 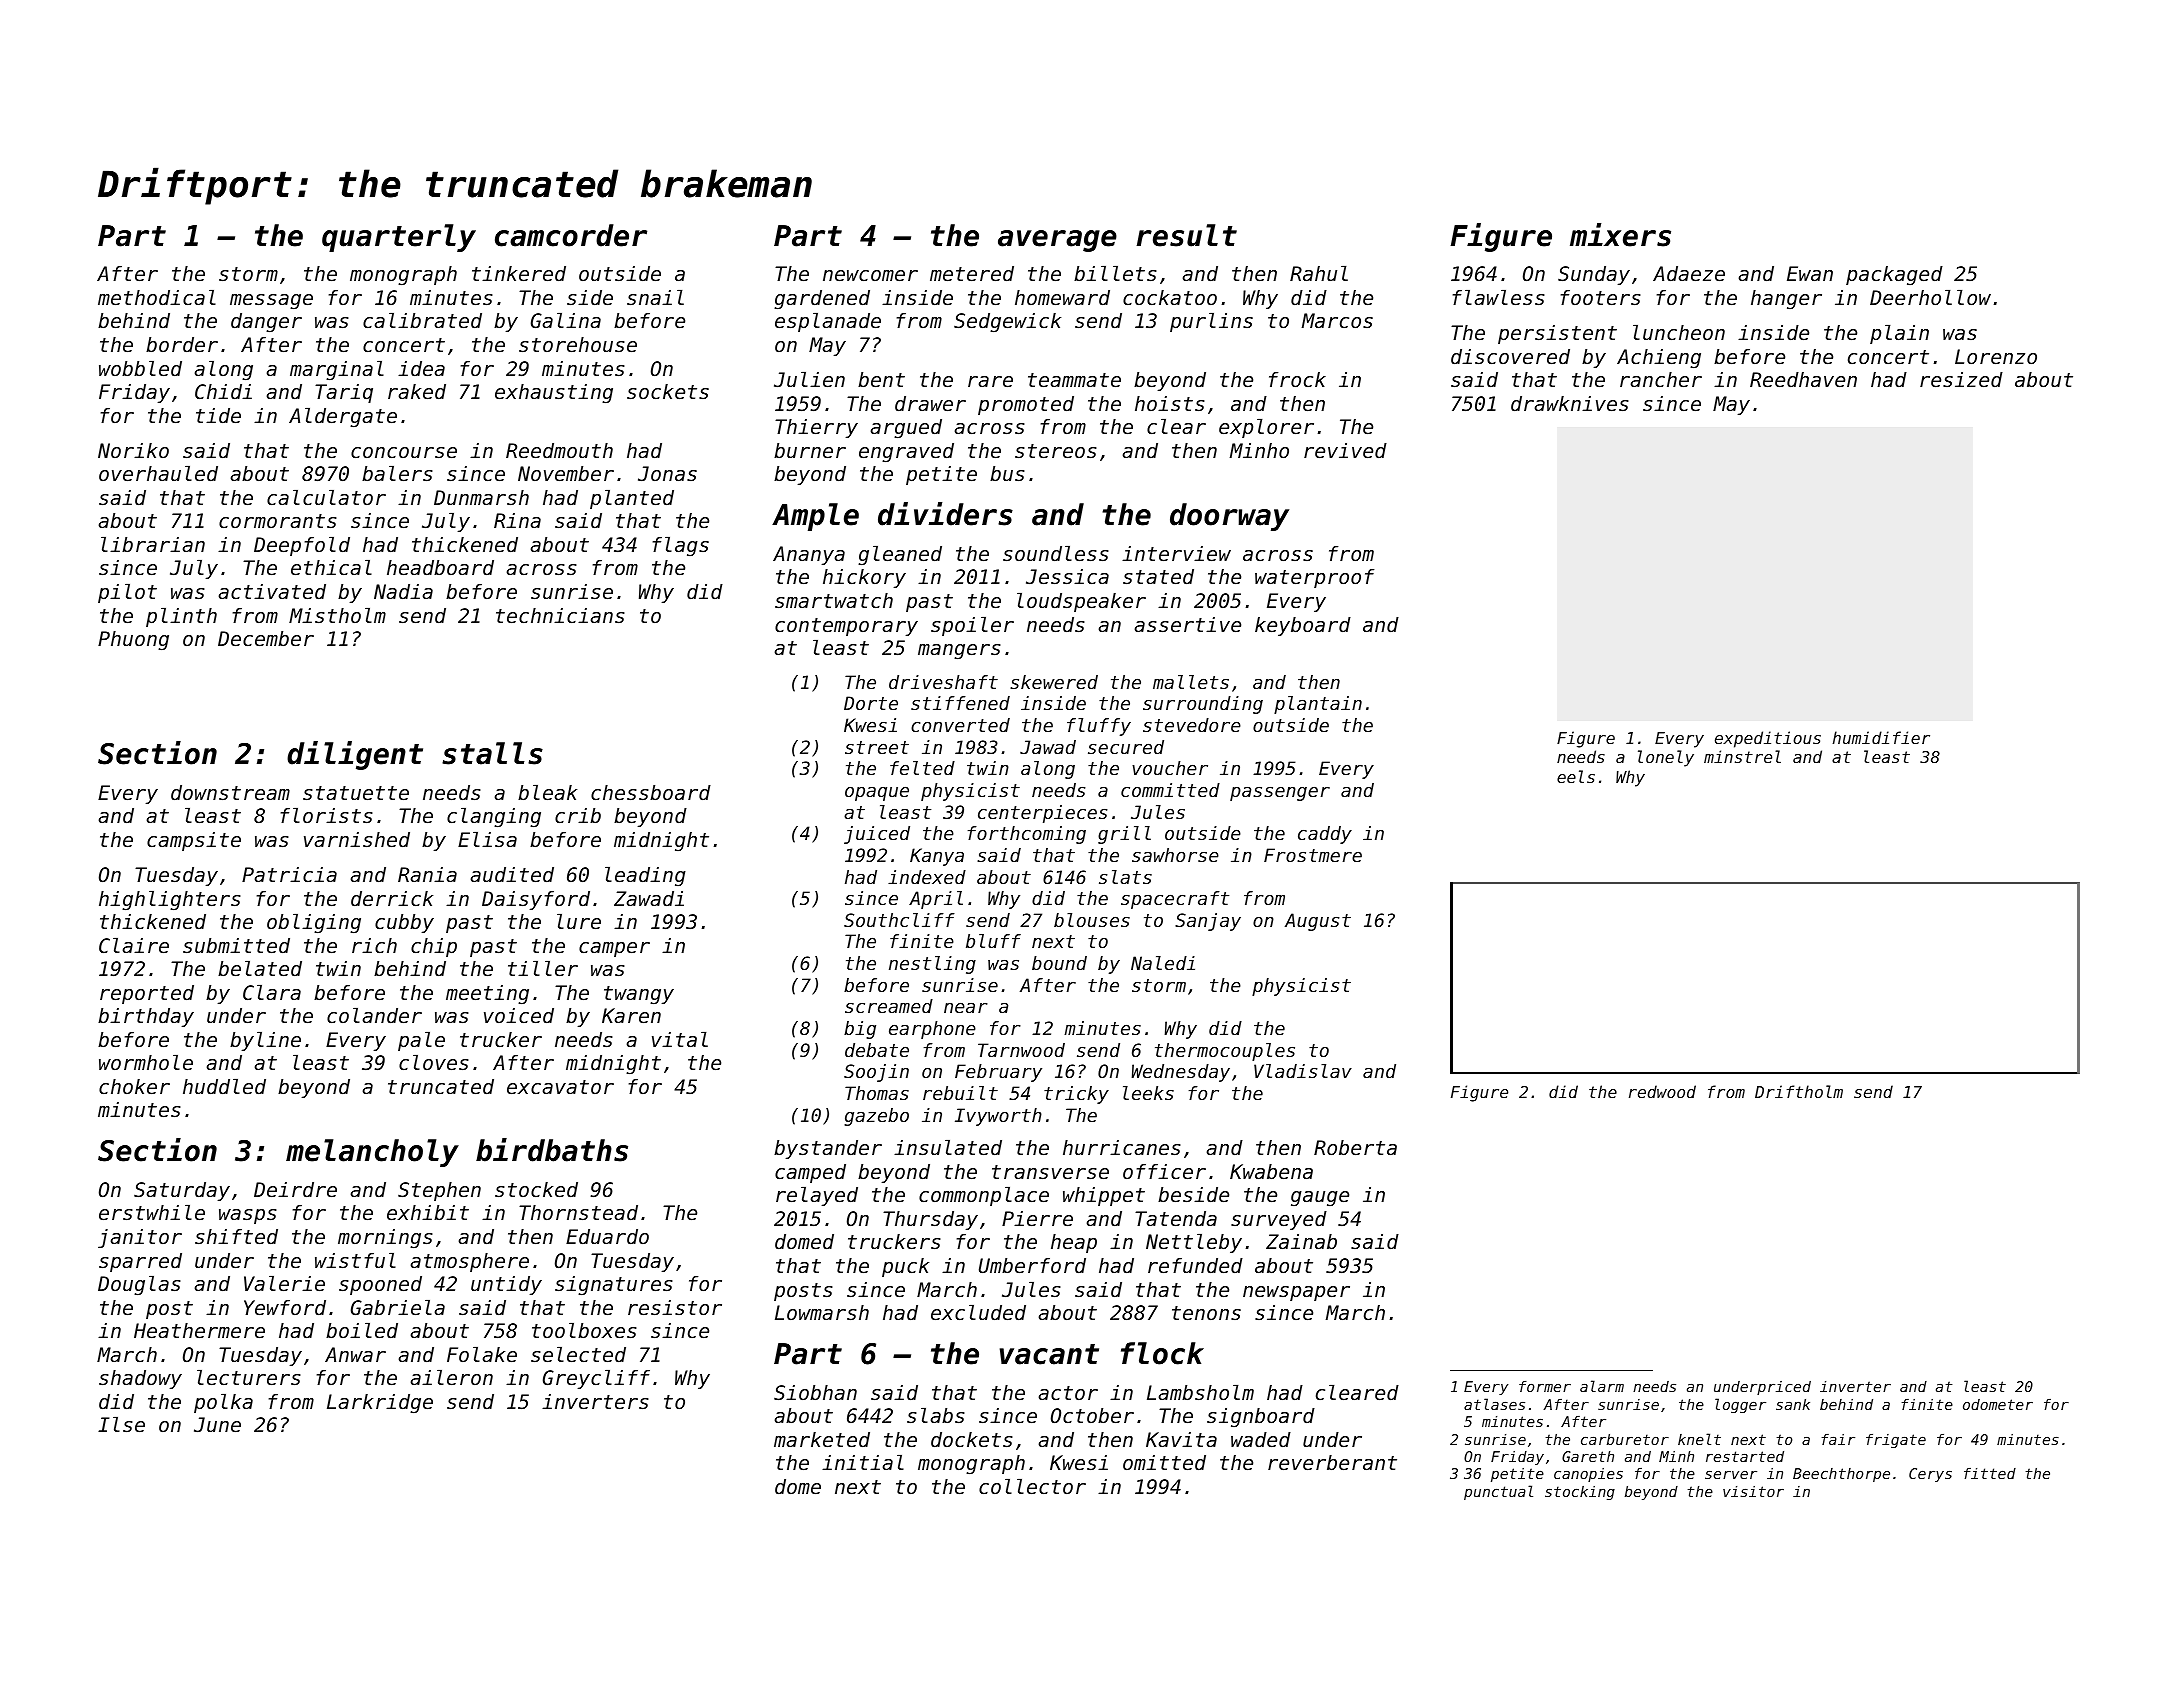 What do you see at coordinates (571, 235) in the screenshot?
I see `camcorder` at bounding box center [571, 235].
